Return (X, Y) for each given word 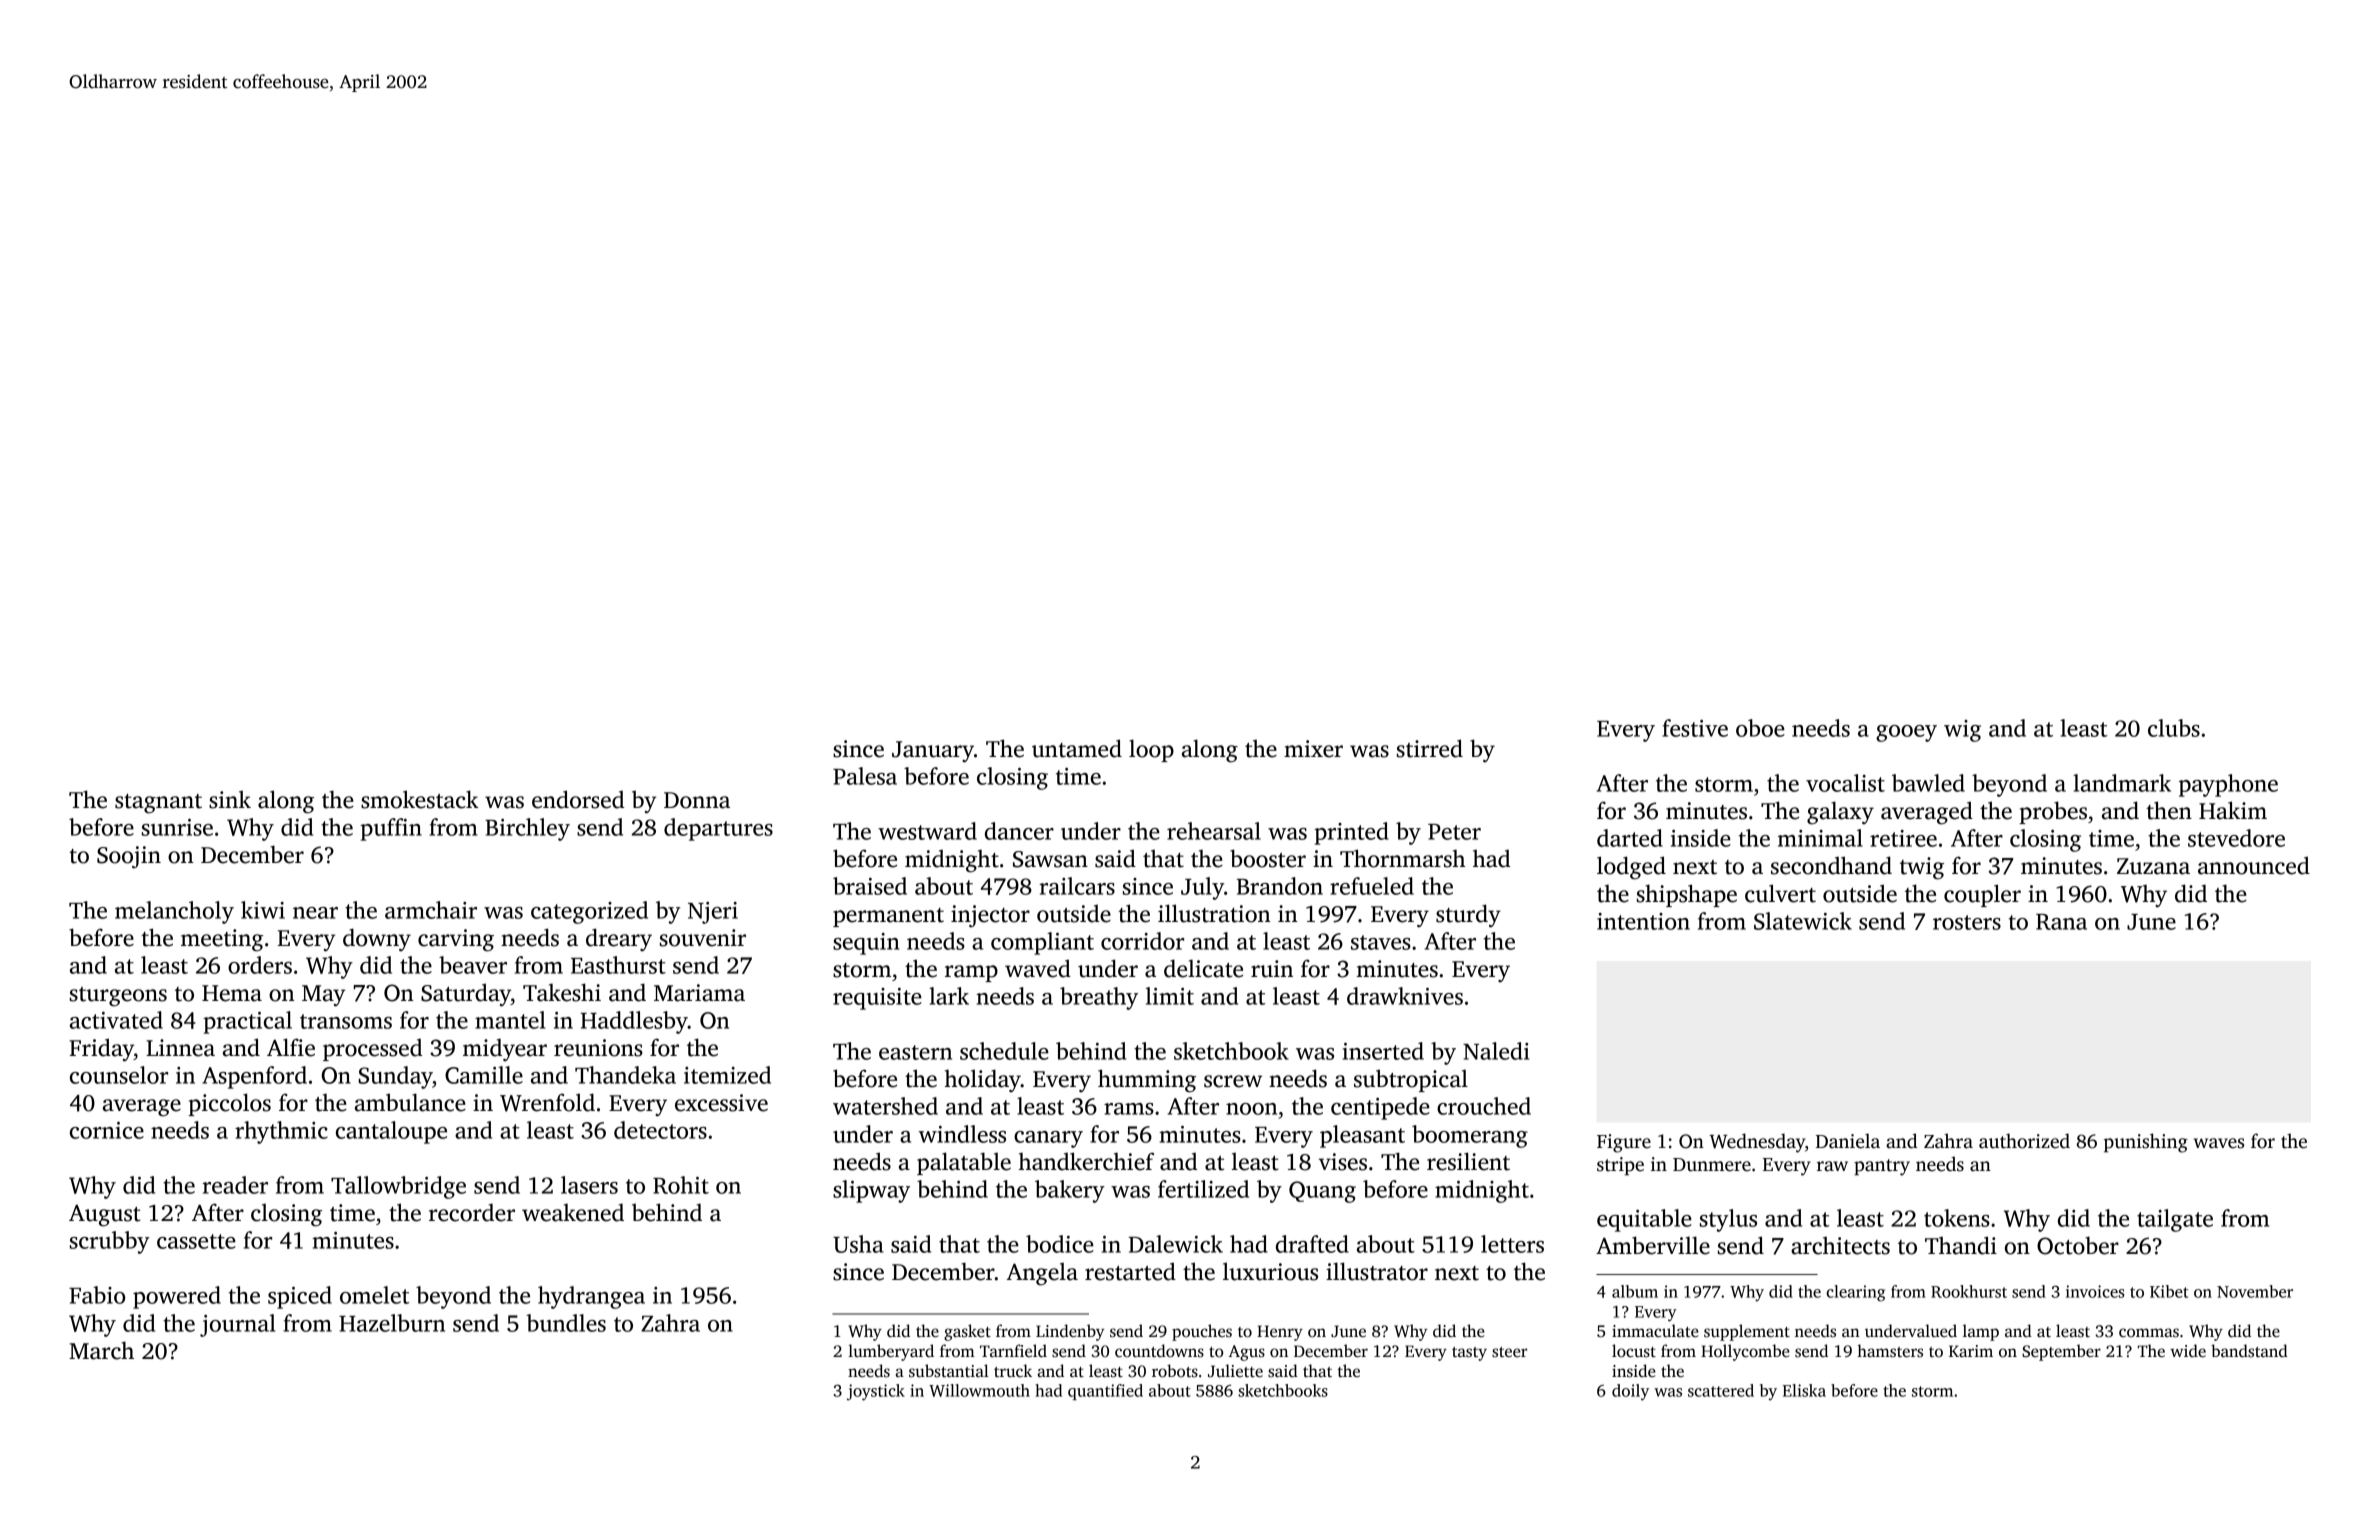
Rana (2061, 922)
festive (1695, 728)
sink (230, 799)
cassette (196, 1241)
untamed (1077, 748)
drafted (1312, 1244)
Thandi (1961, 1245)
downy (377, 940)
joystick (876, 1392)
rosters (1967, 922)
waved (1038, 968)
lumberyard (891, 1352)
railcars (1077, 886)
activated (116, 1020)
